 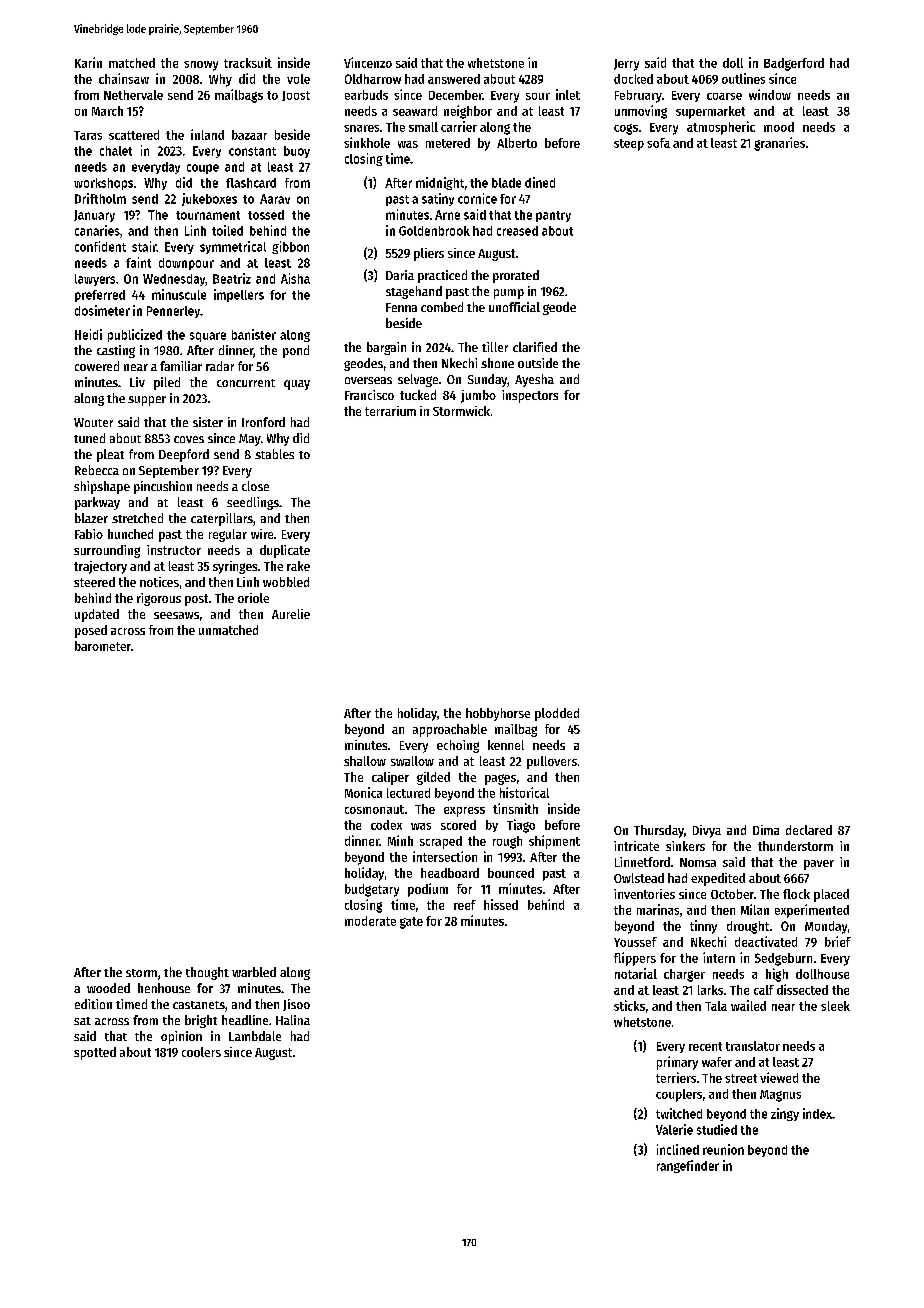 What do you see at coordinates (568, 94) in the image?
I see `inlet` at bounding box center [568, 94].
